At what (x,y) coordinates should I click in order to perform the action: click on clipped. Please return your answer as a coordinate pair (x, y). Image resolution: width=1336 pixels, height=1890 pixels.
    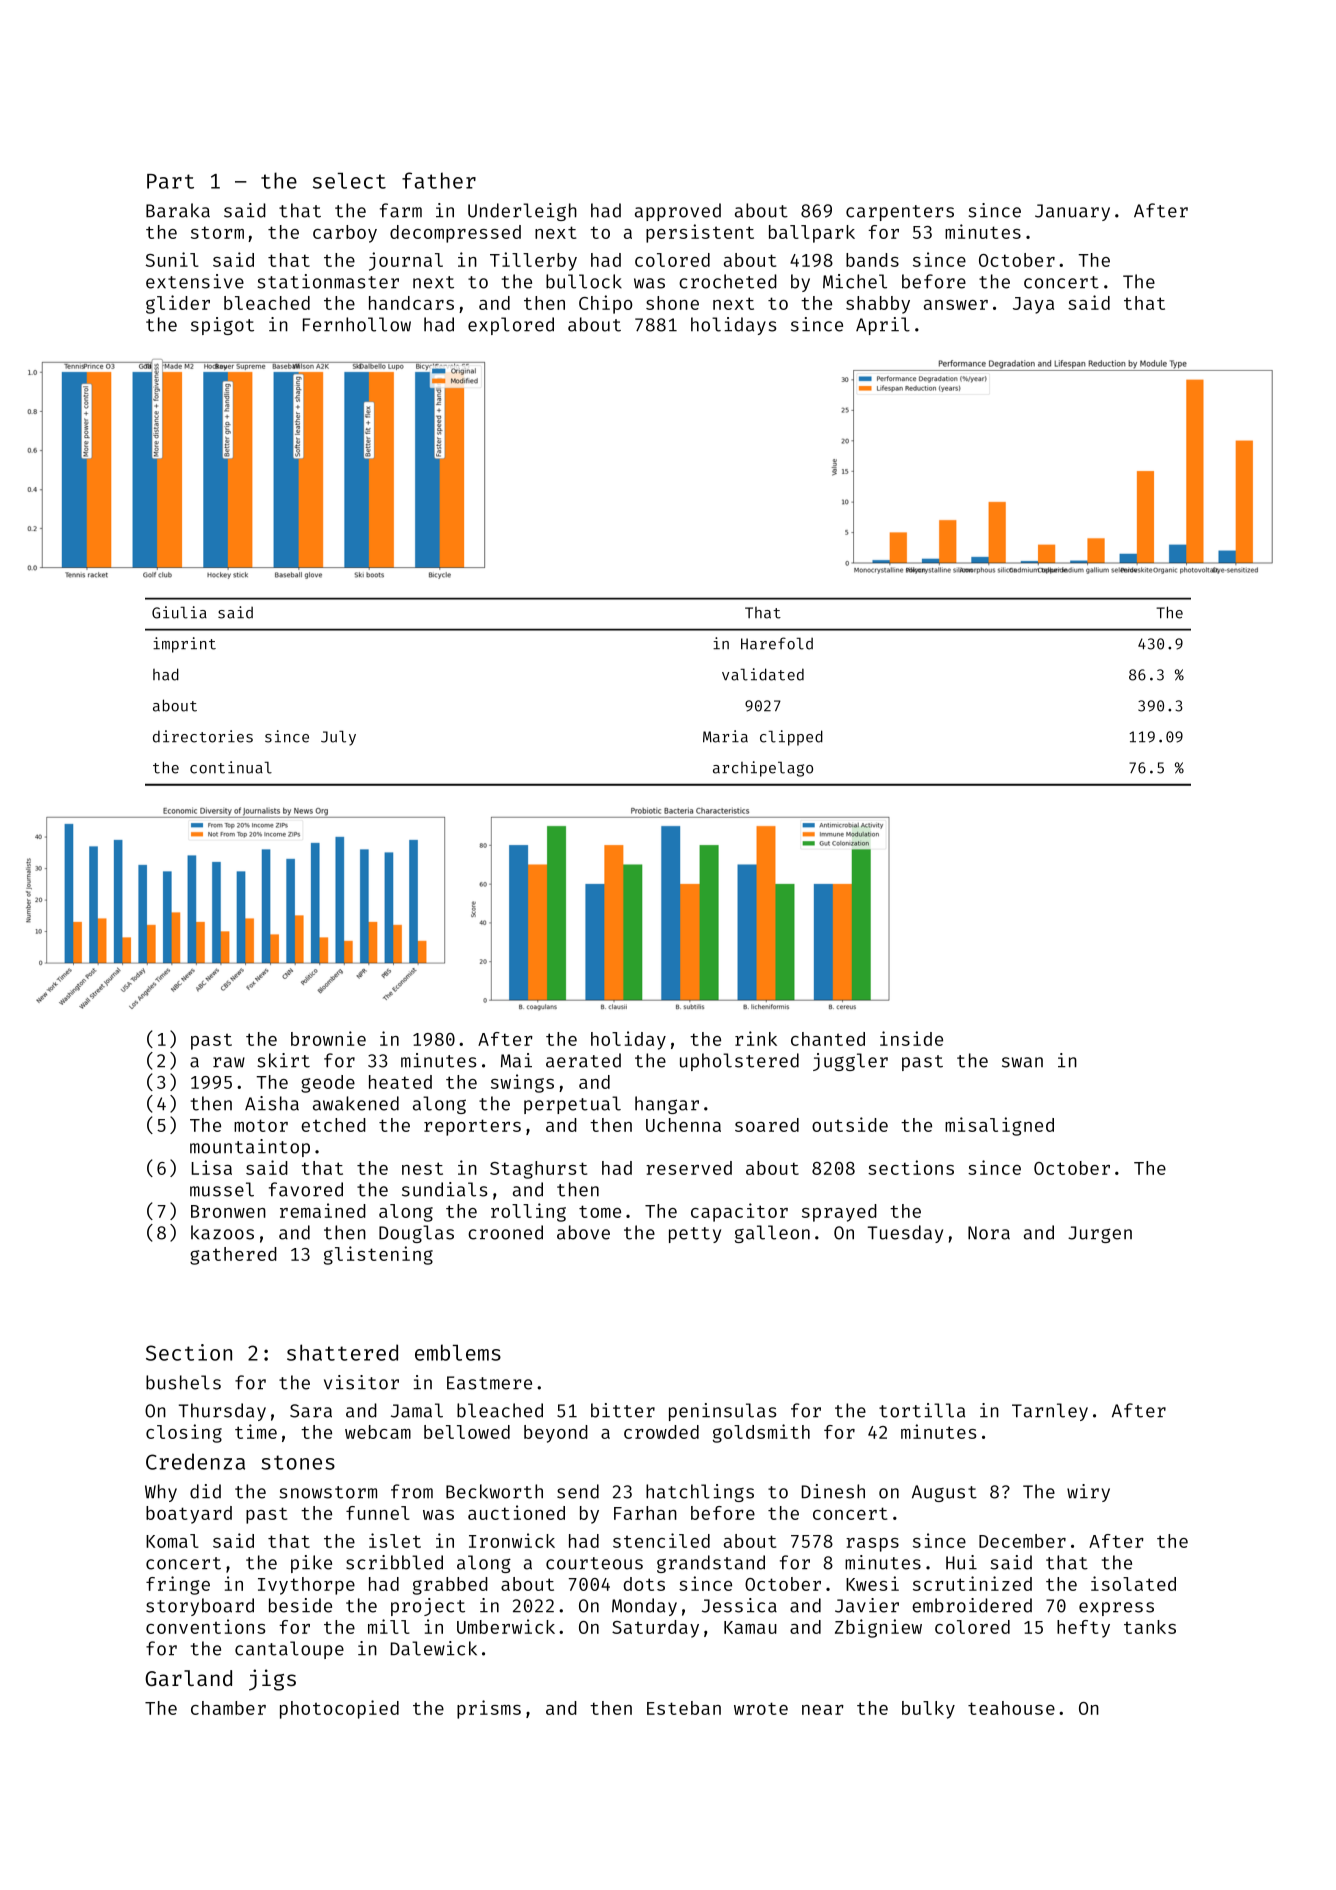
    Looking at the image, I should click on (791, 738).
